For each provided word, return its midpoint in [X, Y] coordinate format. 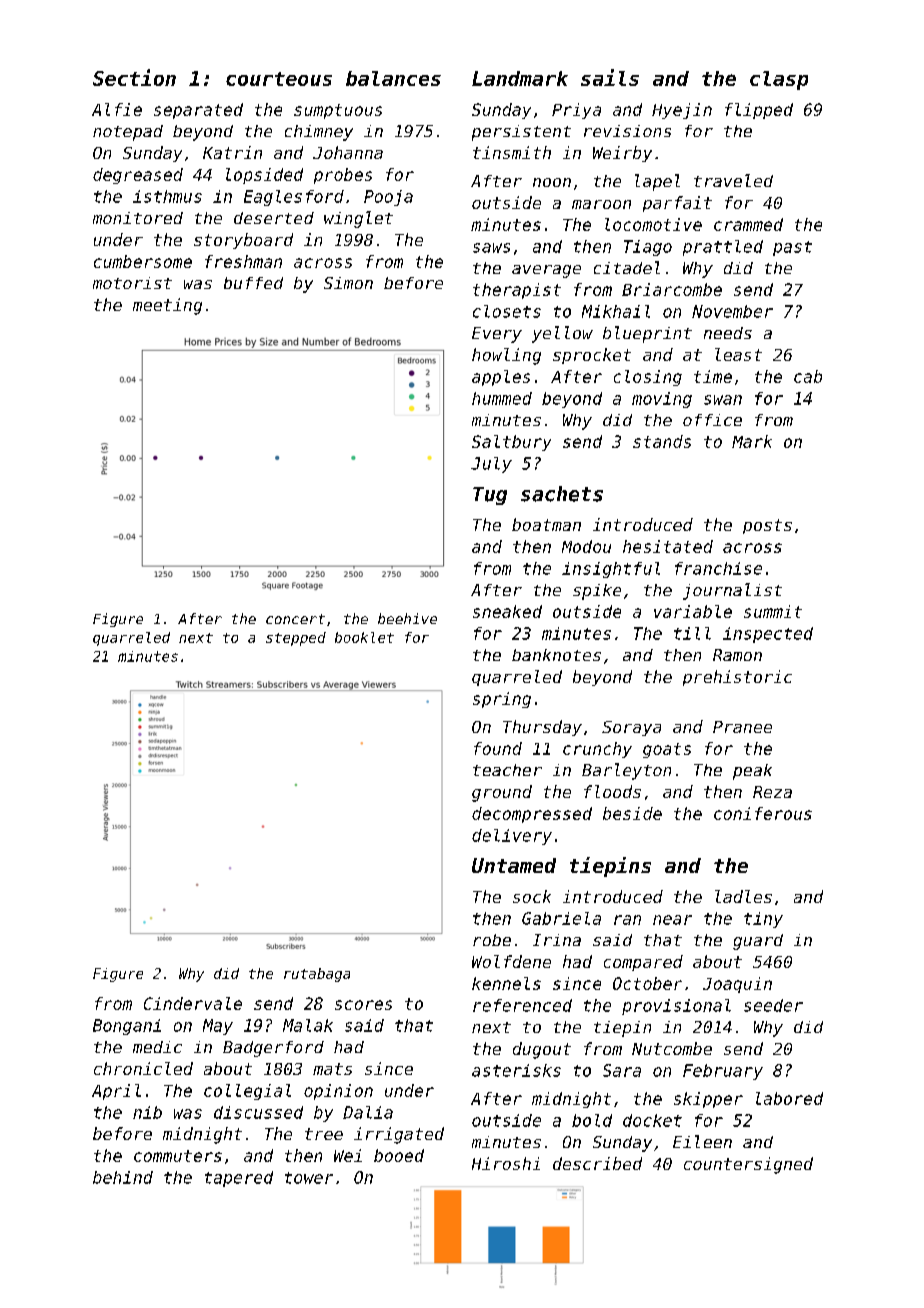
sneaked [507, 611]
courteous [279, 79]
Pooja [388, 198]
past [792, 248]
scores [363, 1005]
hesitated [668, 546]
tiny [763, 920]
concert [295, 619]
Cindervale [193, 1003]
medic [157, 1047]
